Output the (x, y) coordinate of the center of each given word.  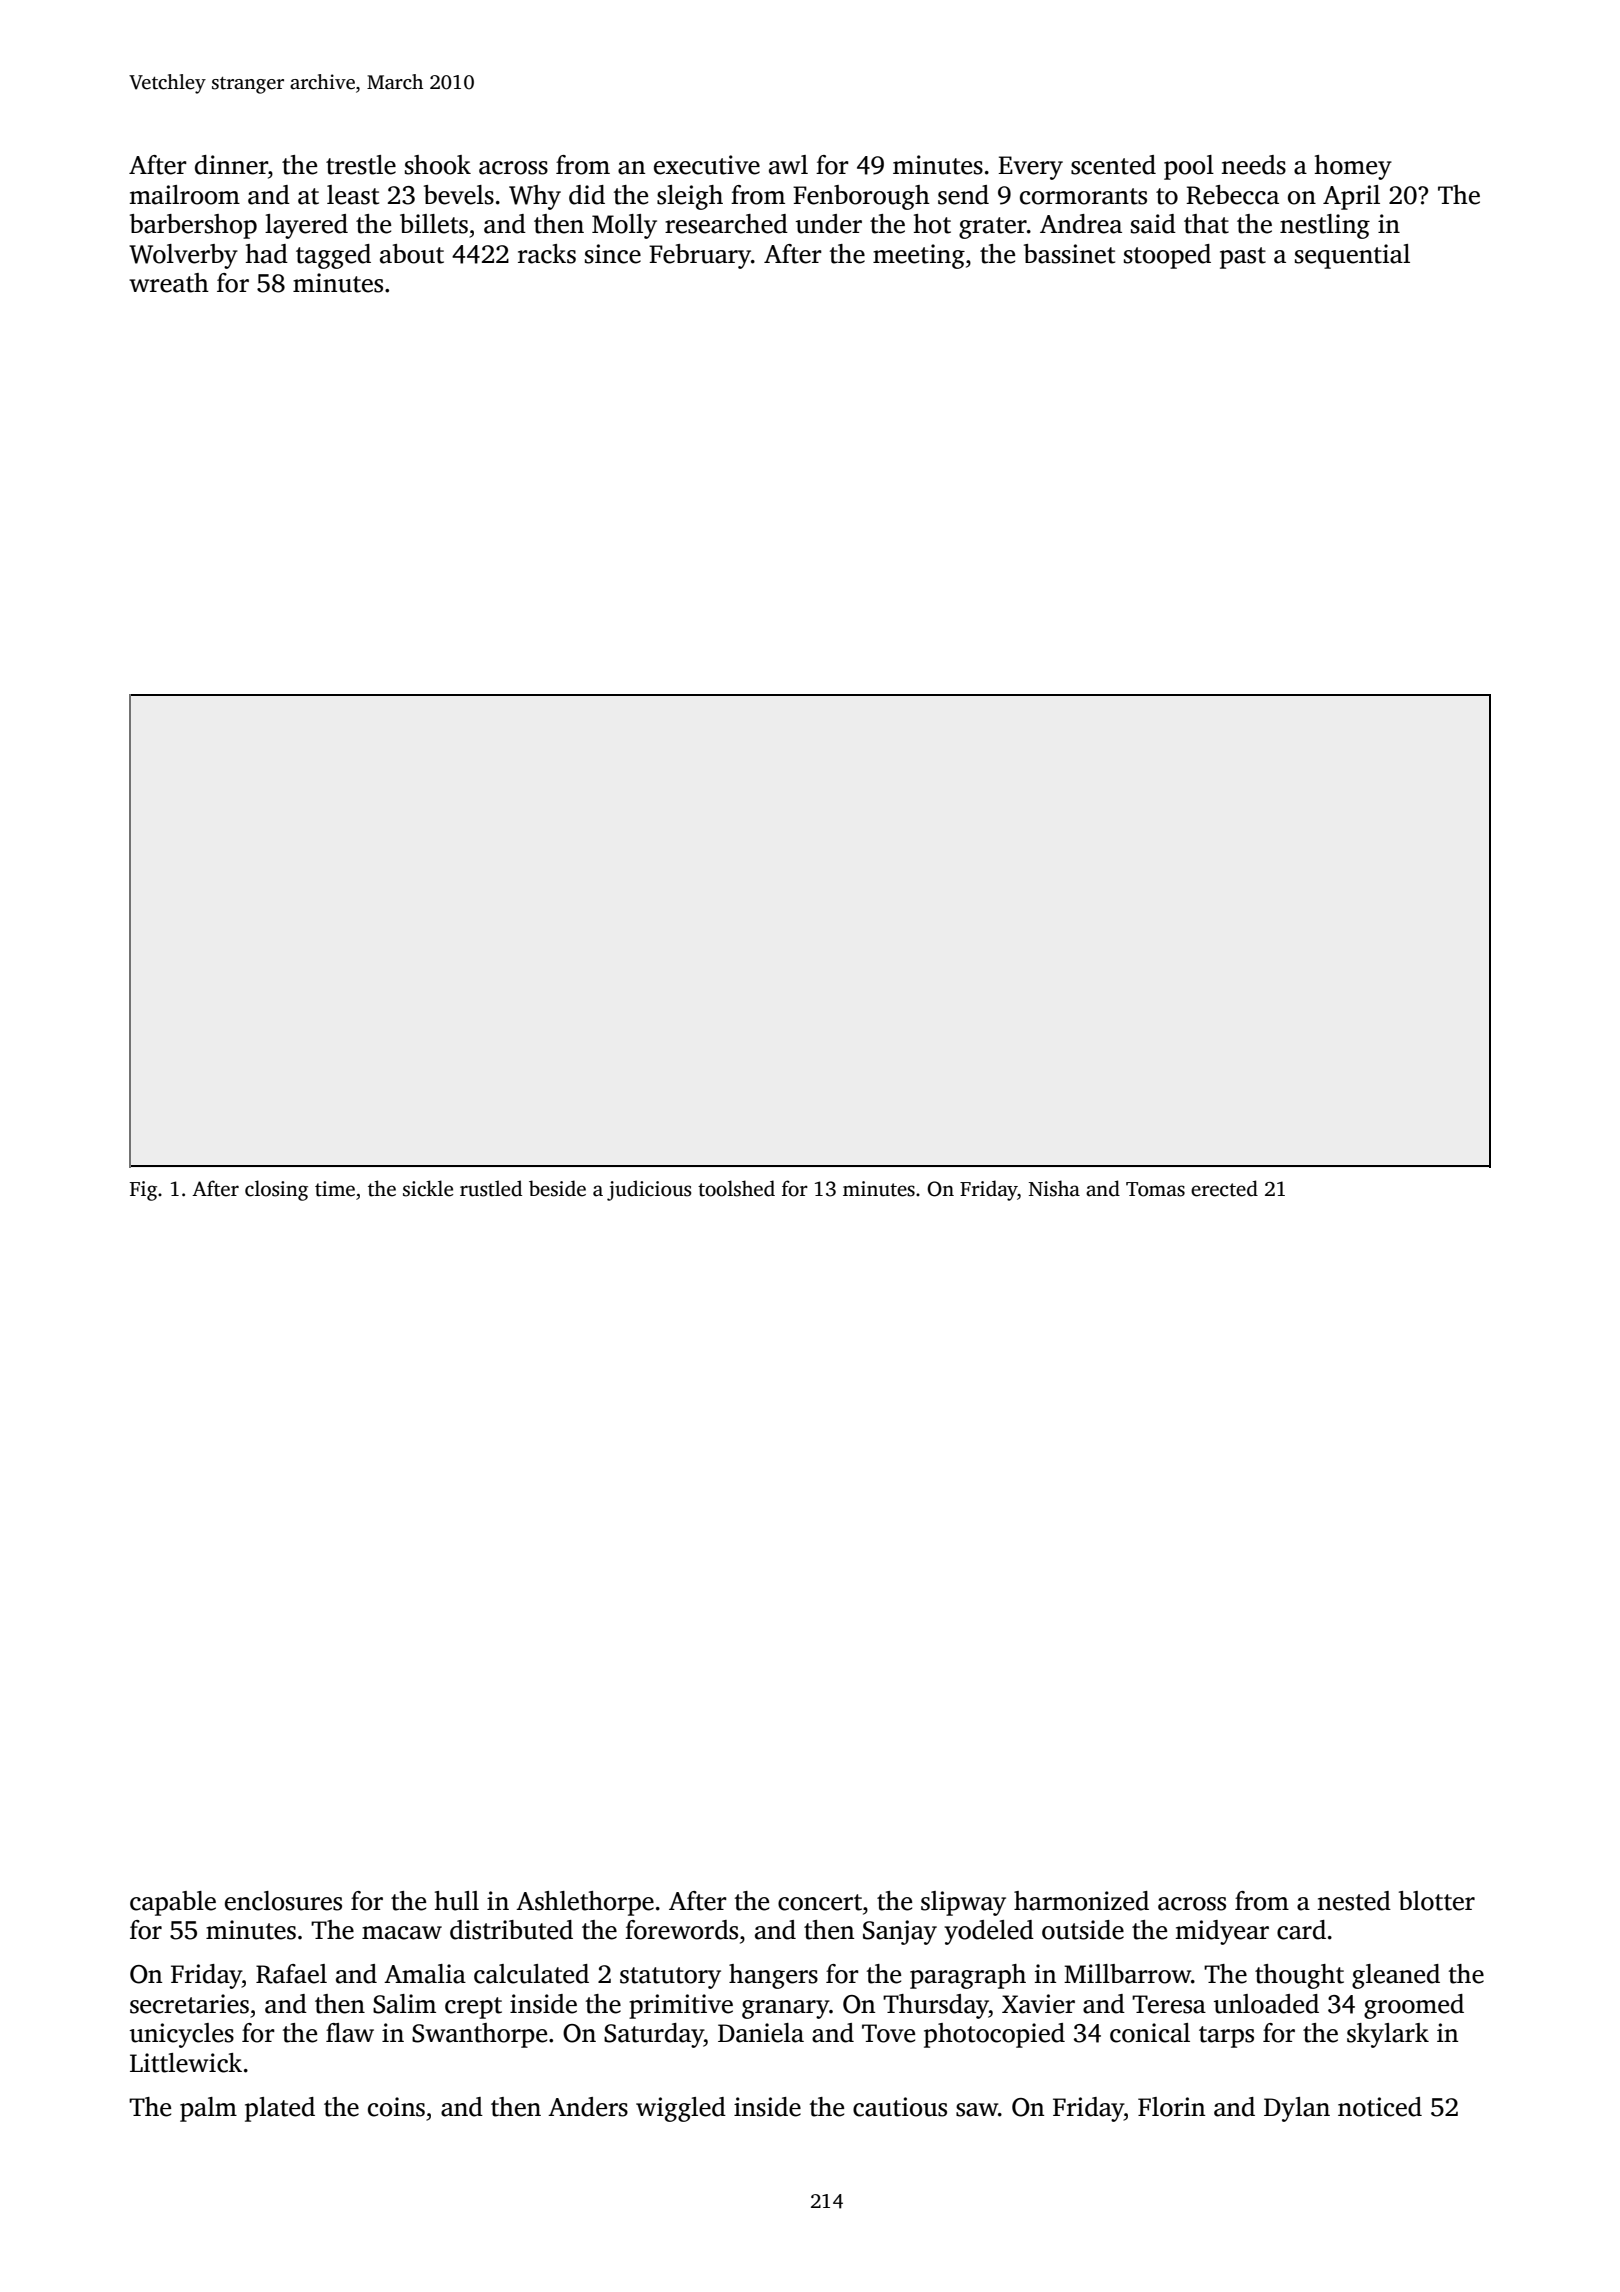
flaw (350, 2033)
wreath (169, 283)
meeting (919, 256)
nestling (1325, 226)
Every (1030, 168)
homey (1353, 167)
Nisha (1054, 1188)
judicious (649, 1190)
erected (1224, 1188)
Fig (143, 1191)
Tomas (1155, 1189)
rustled (491, 1188)
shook (438, 165)
